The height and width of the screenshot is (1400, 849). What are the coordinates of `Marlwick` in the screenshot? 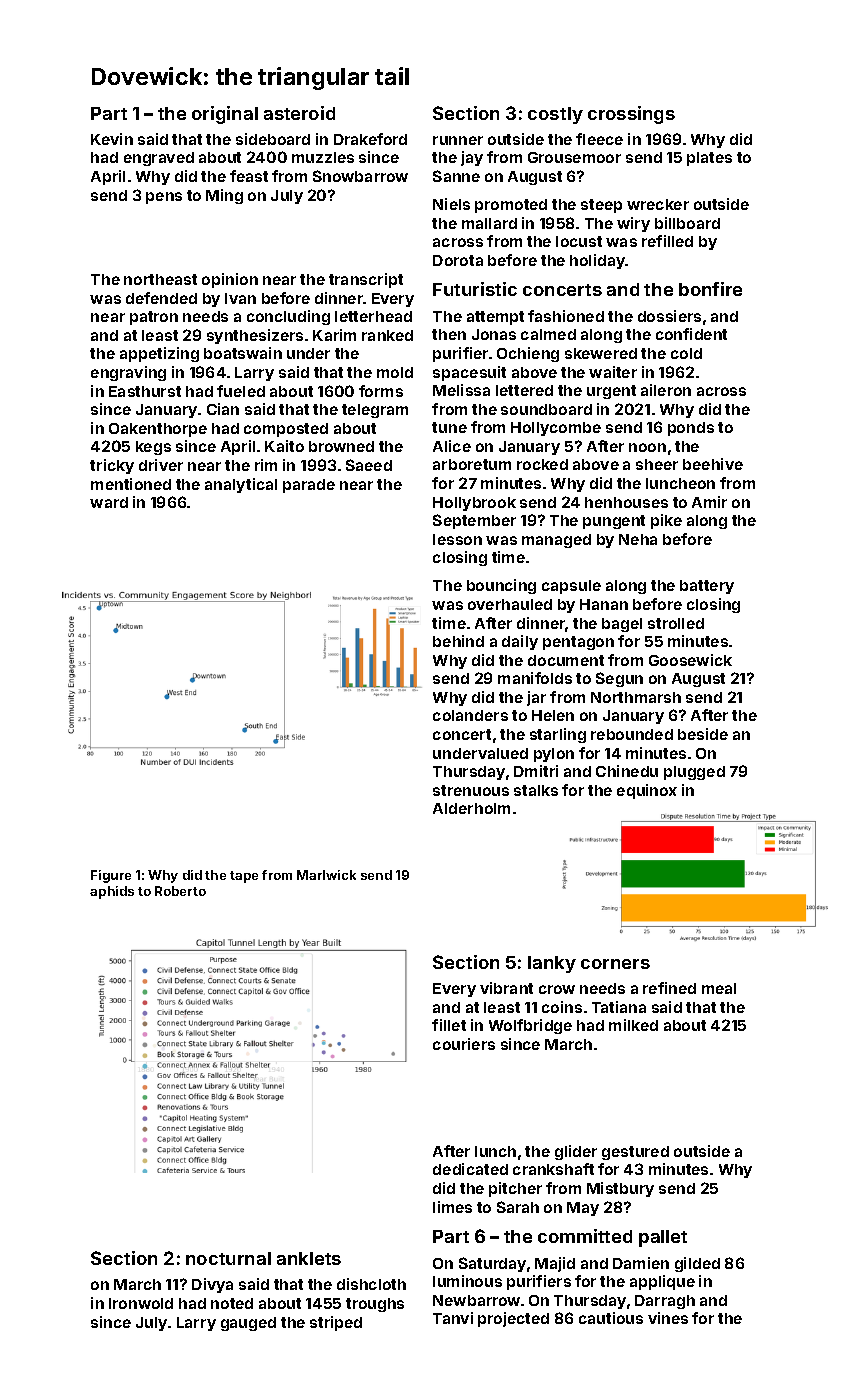 It's located at (326, 875).
